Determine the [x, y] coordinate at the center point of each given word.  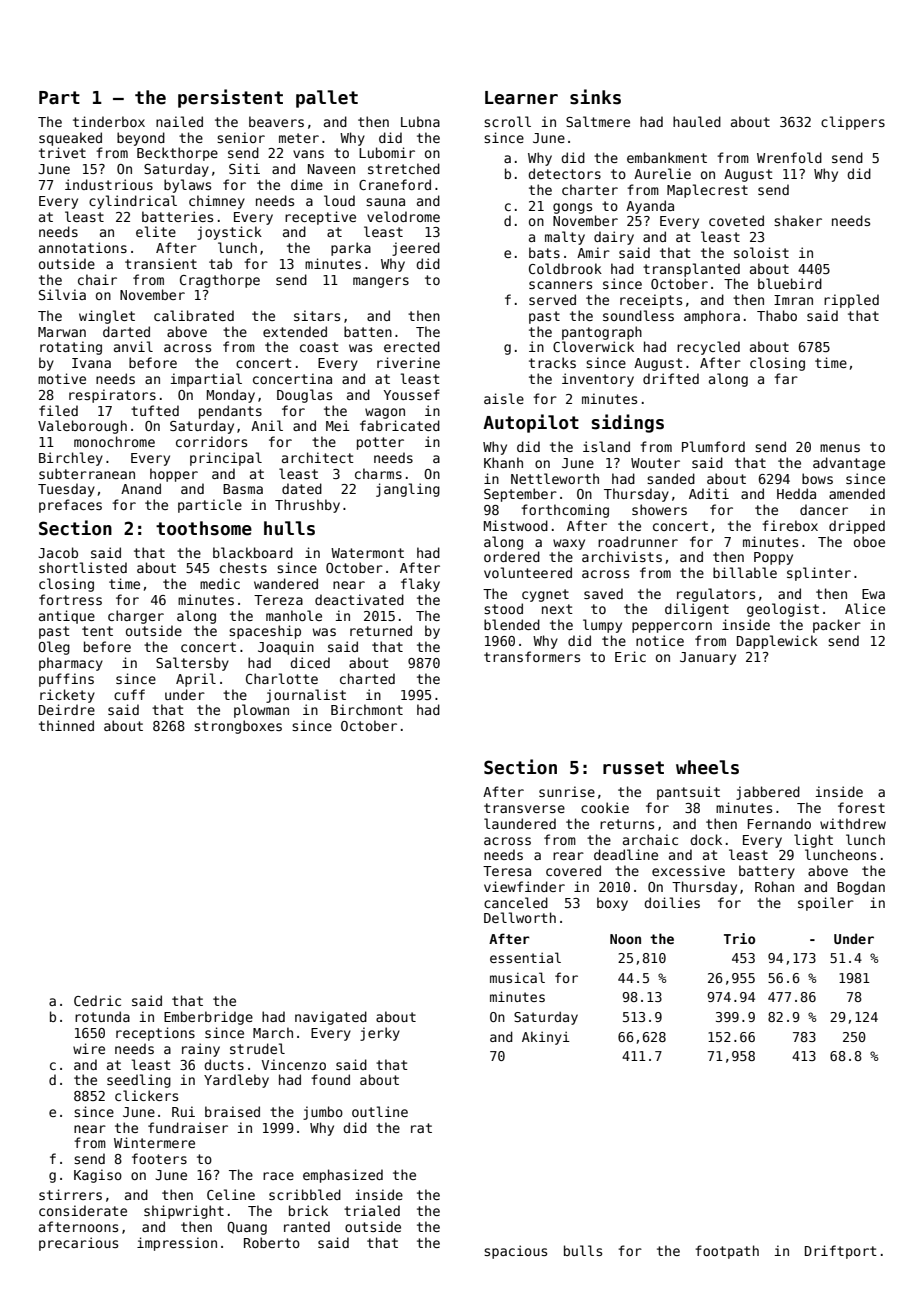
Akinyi [546, 1038]
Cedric [97, 1000]
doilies [672, 902]
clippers [853, 123]
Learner [521, 98]
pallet [327, 99]
